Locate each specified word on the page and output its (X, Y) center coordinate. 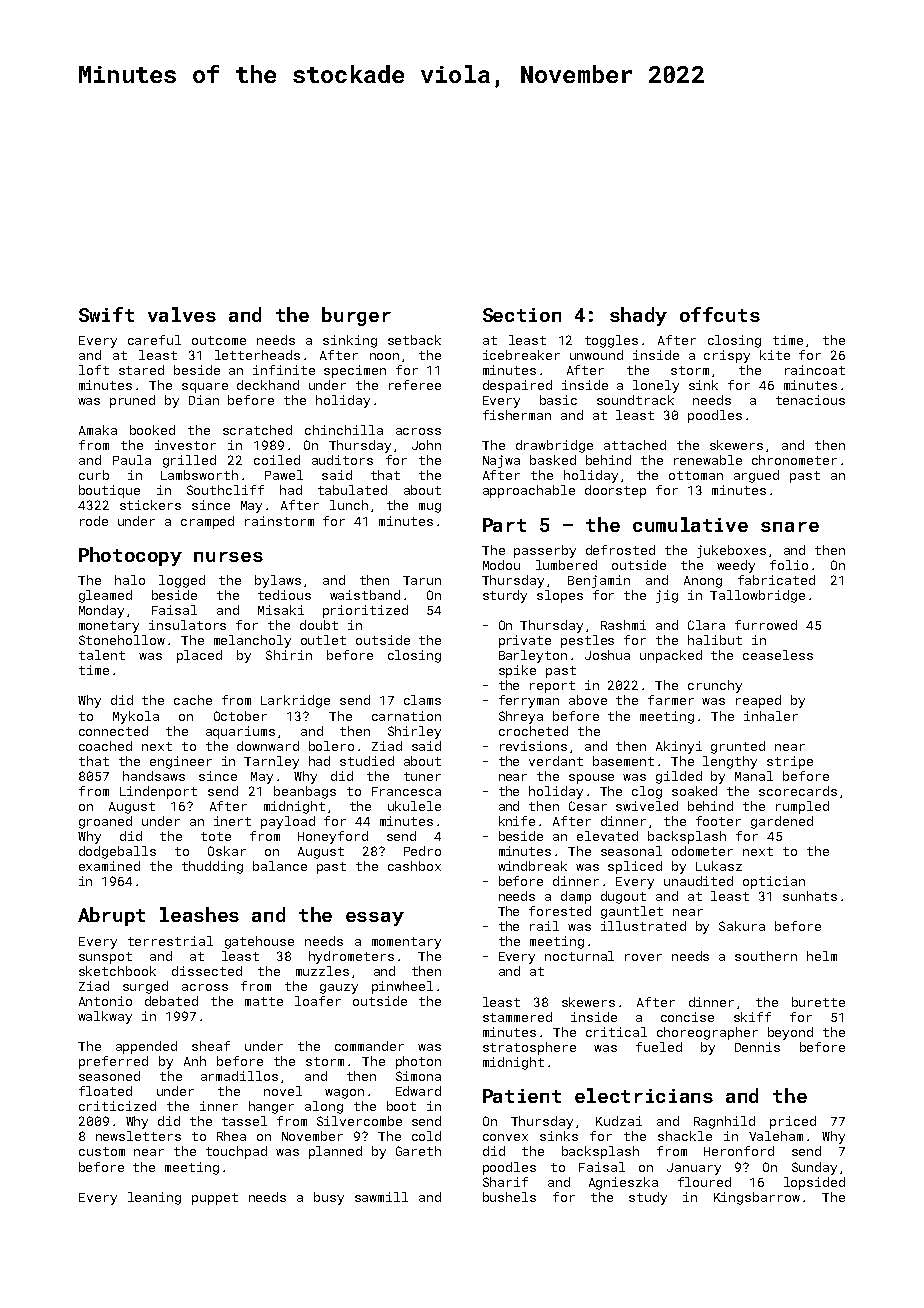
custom (102, 1151)
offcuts (720, 314)
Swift (106, 314)
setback (414, 340)
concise (687, 1017)
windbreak (532, 866)
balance (280, 866)
